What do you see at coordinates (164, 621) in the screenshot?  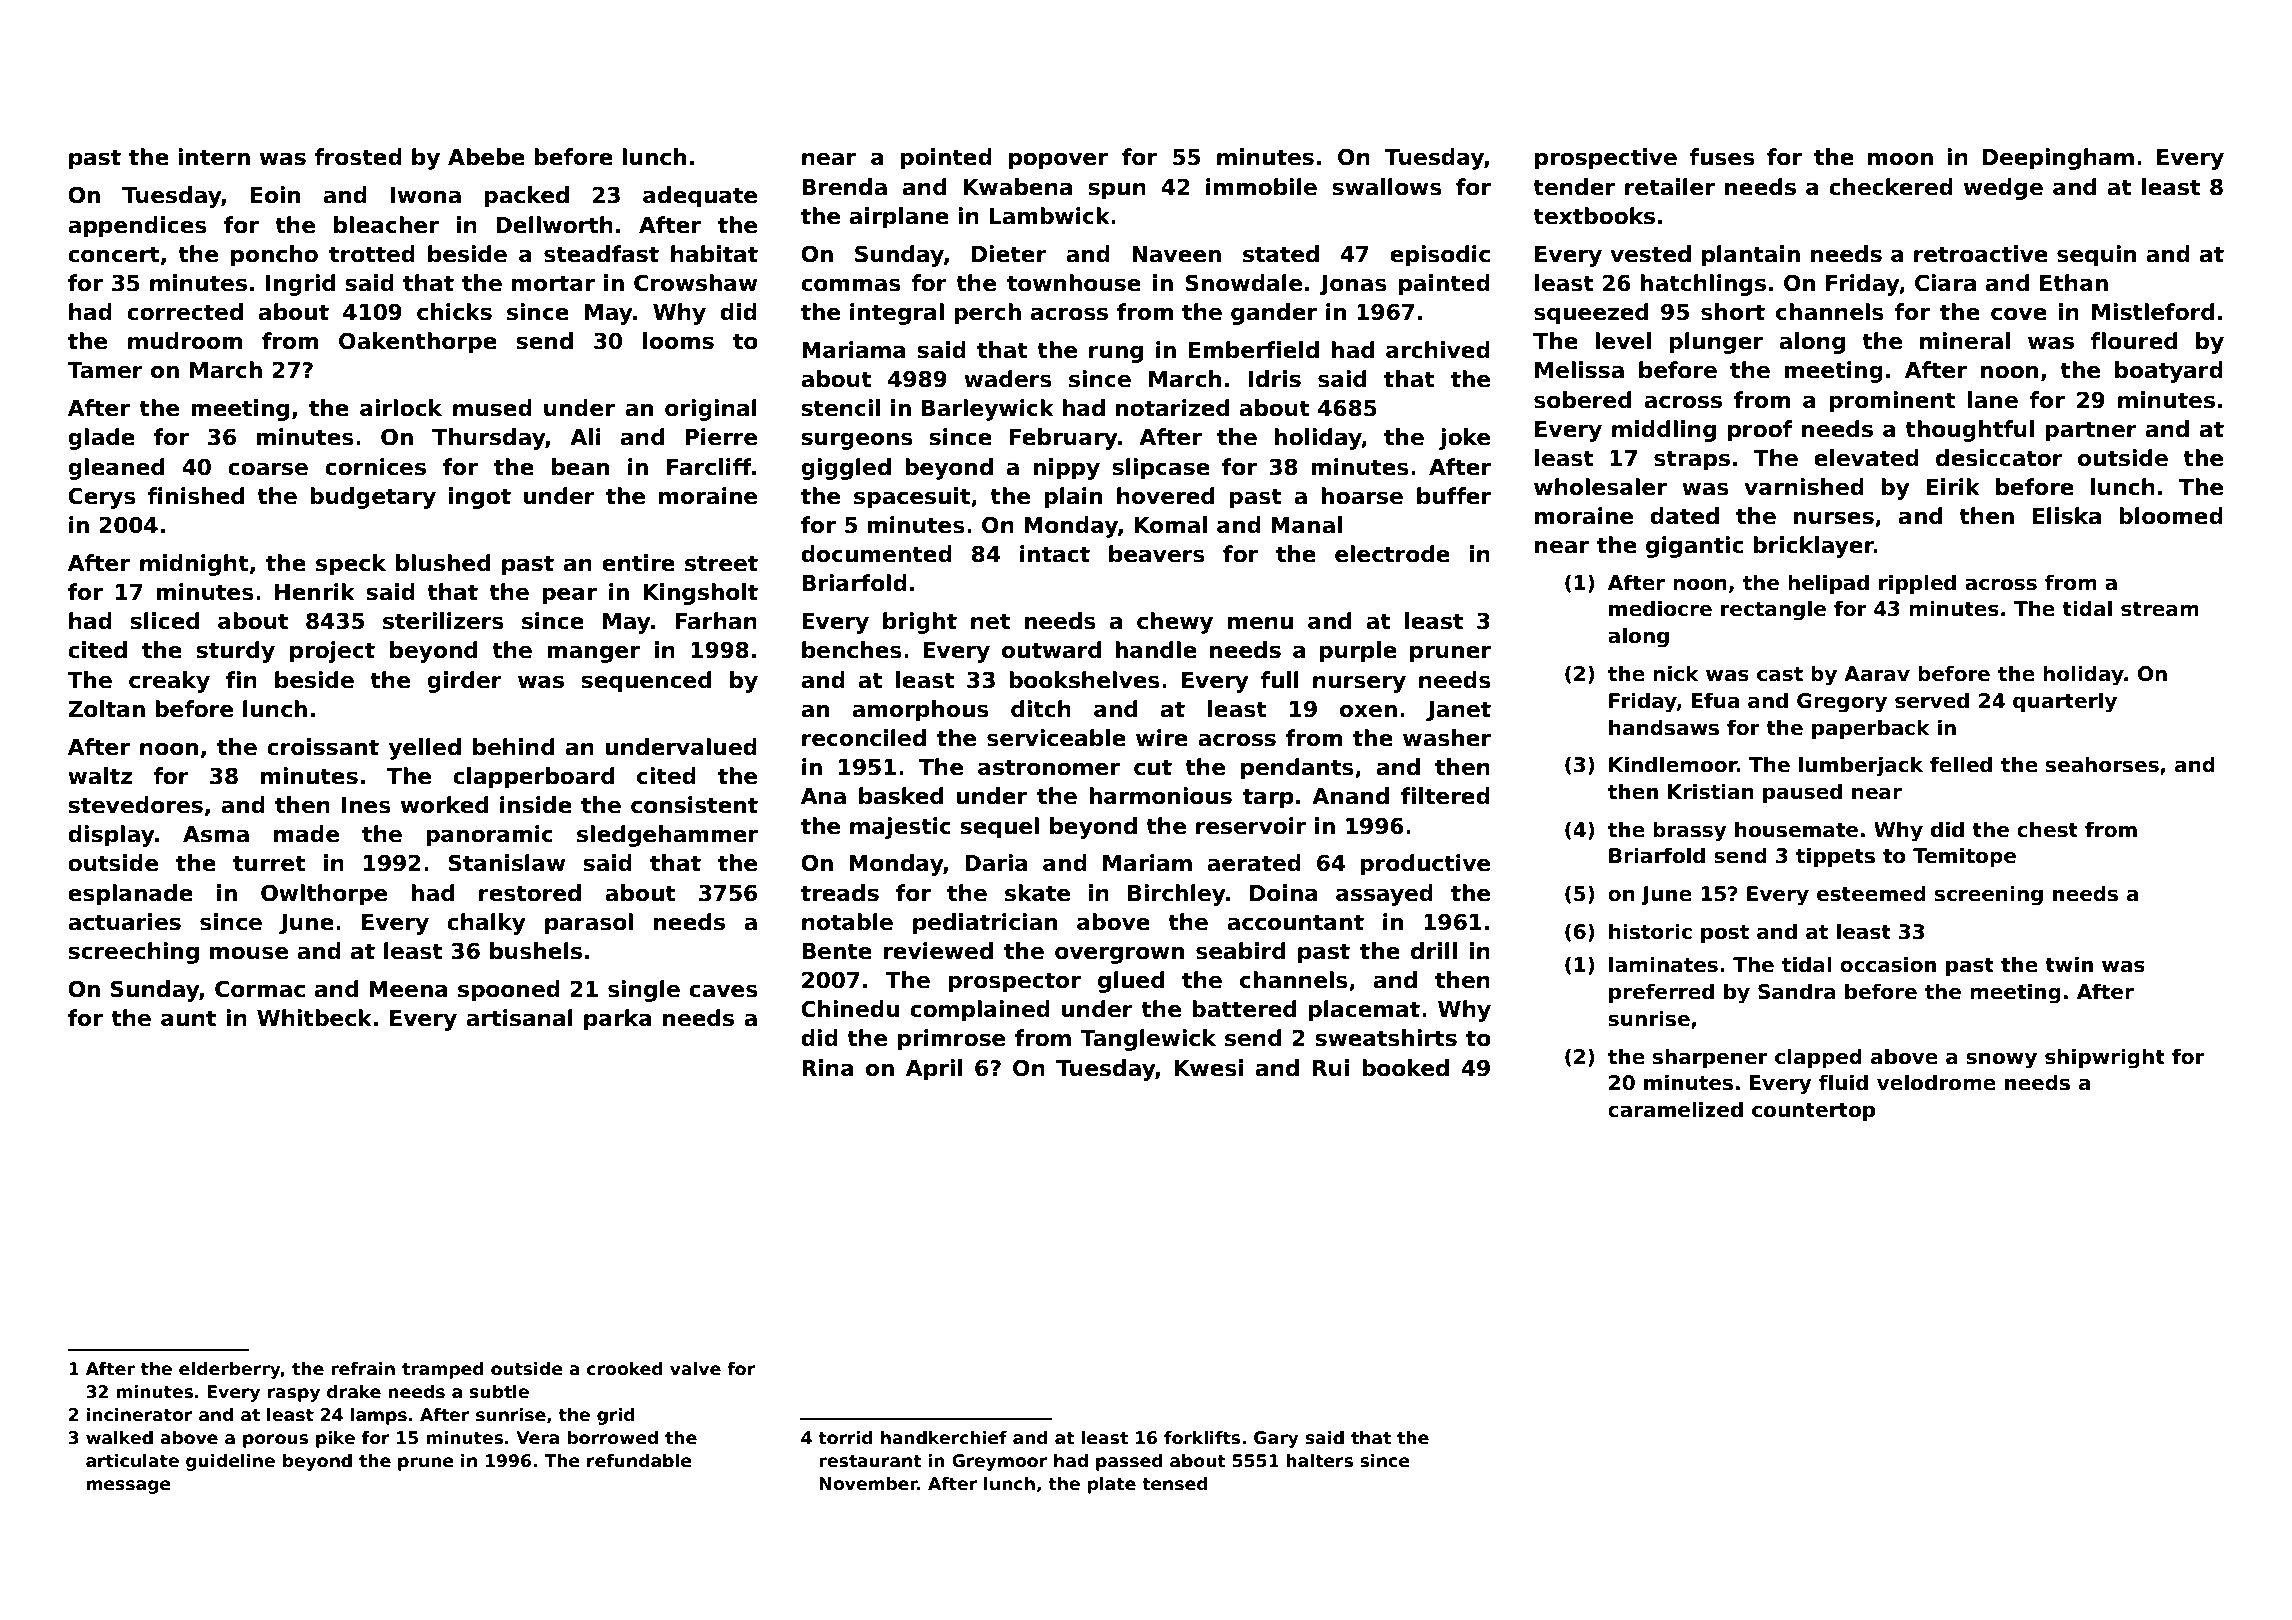 I see `sliced` at bounding box center [164, 621].
